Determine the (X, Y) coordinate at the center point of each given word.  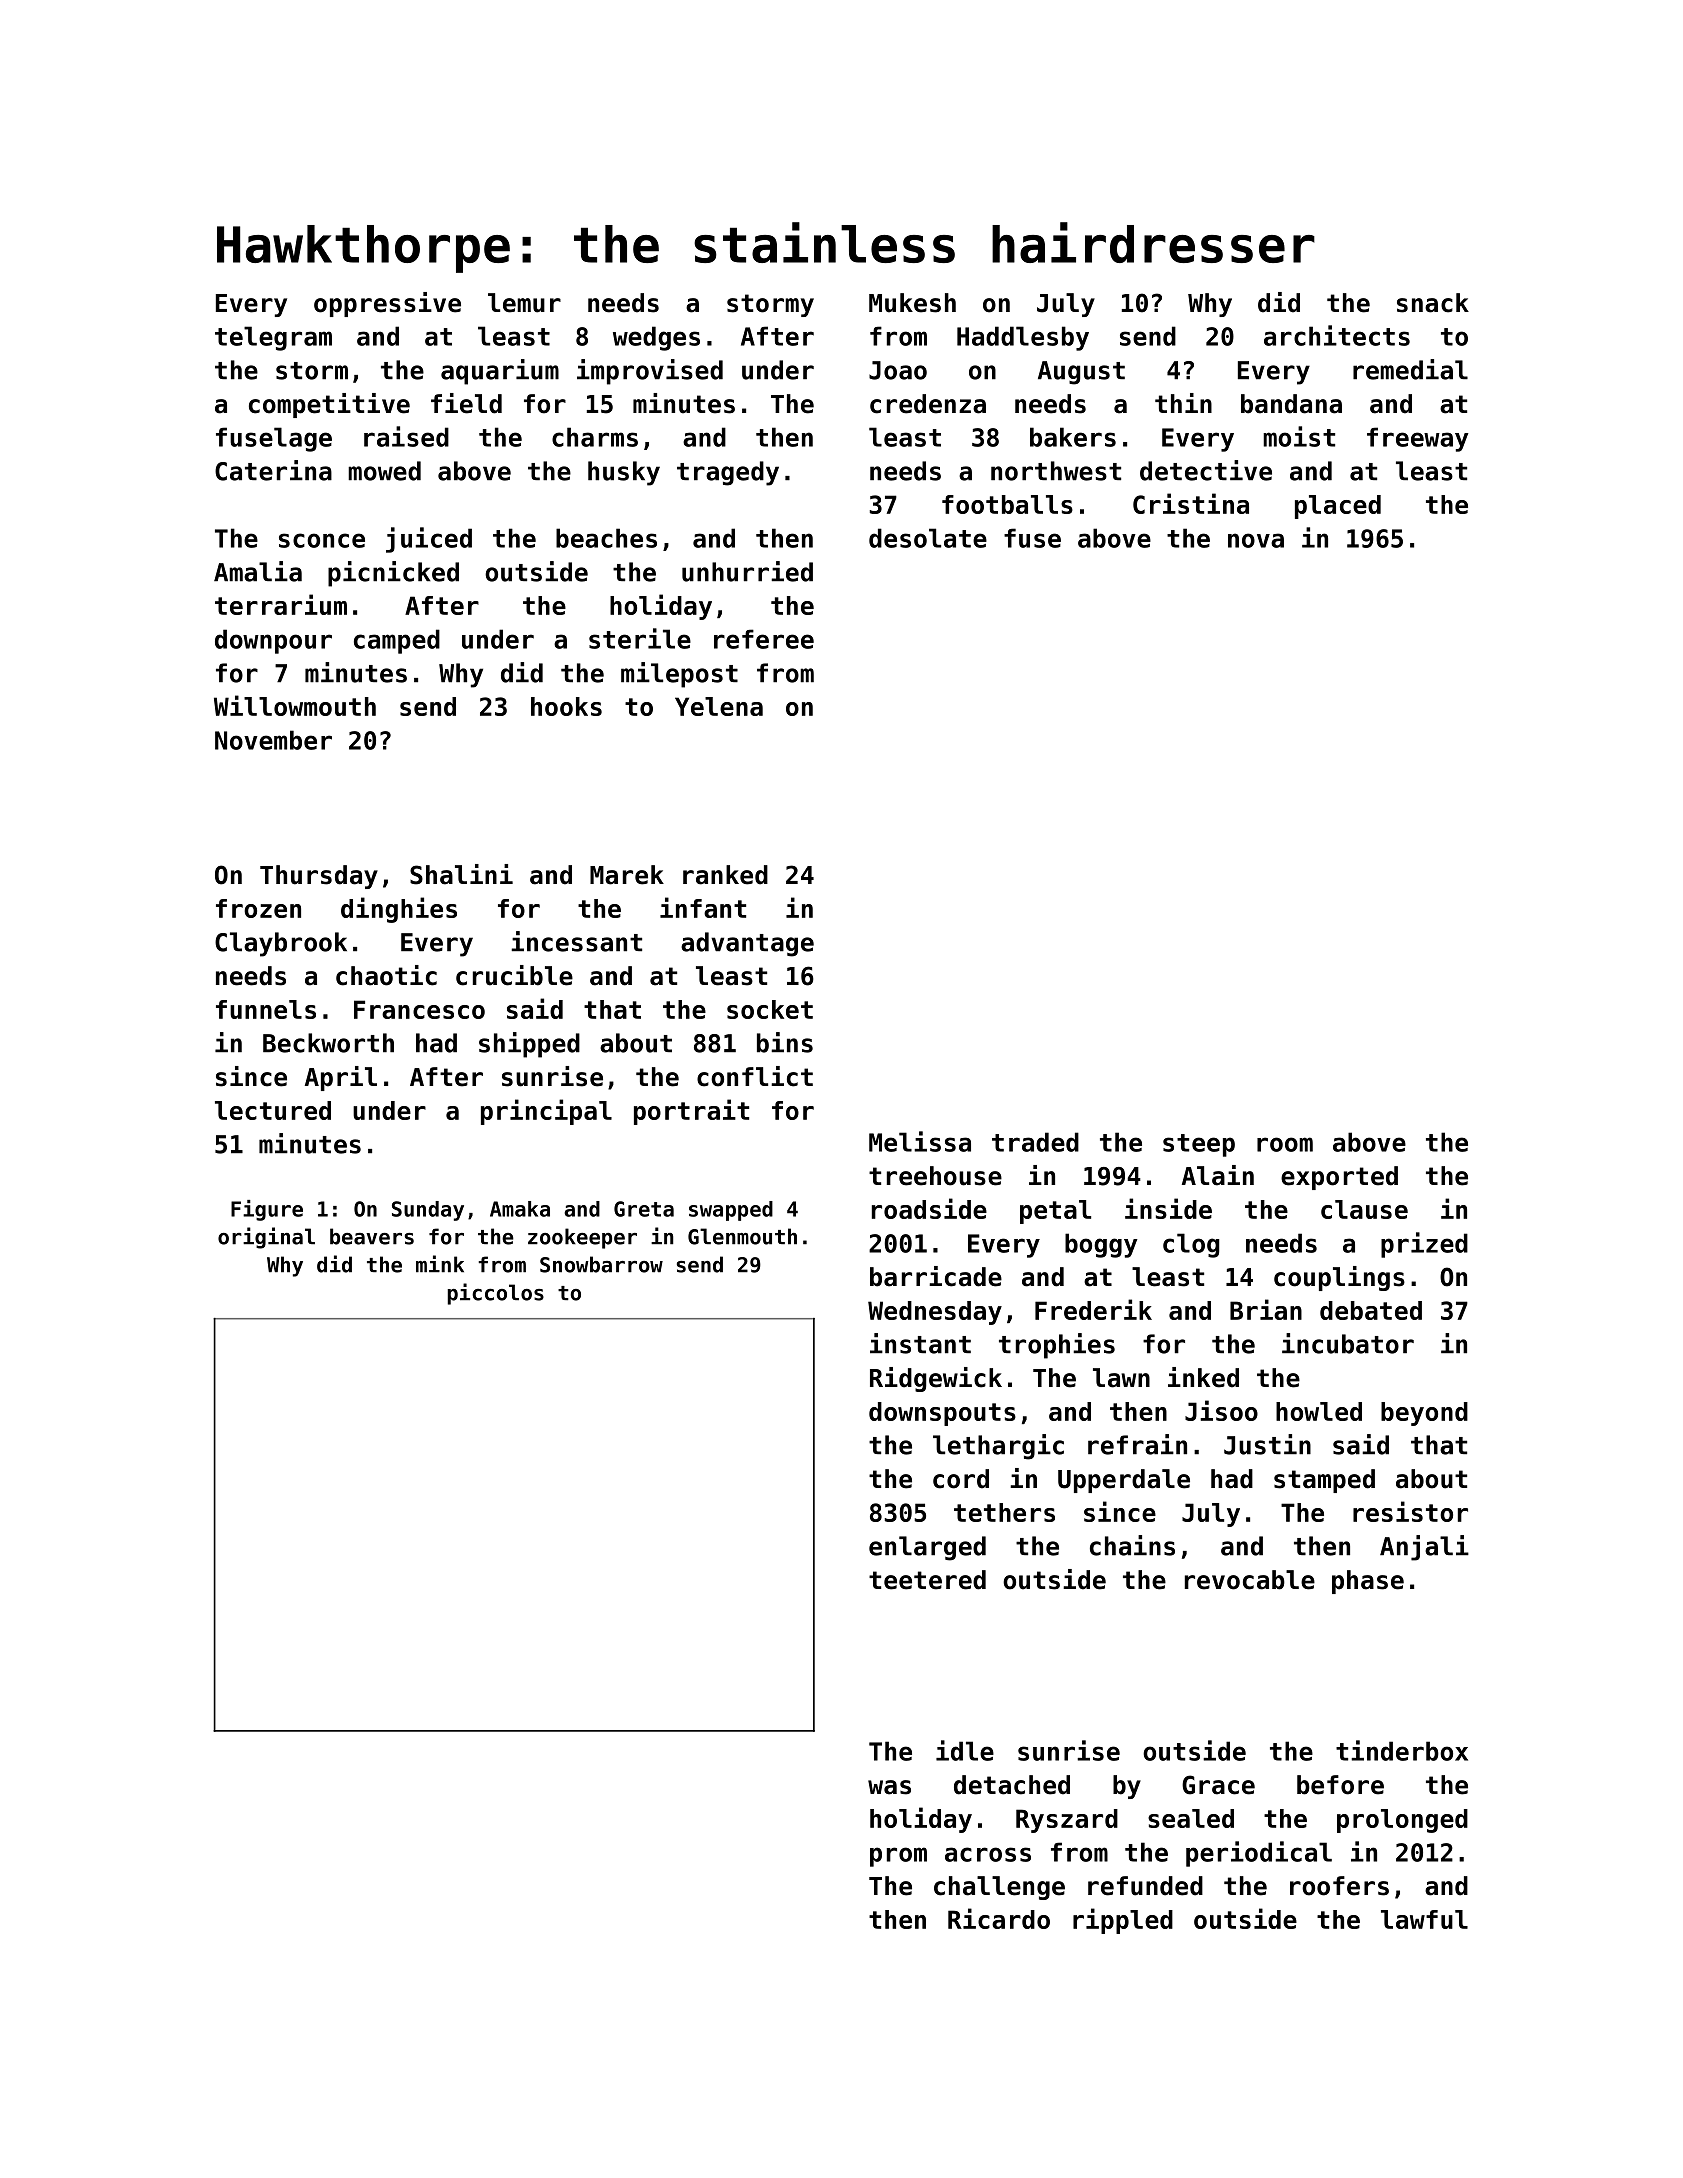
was (889, 1787)
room (1285, 1144)
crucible (514, 975)
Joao (898, 370)
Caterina (273, 470)
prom (898, 1857)
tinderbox (1402, 1750)
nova (1256, 540)
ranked (725, 875)
